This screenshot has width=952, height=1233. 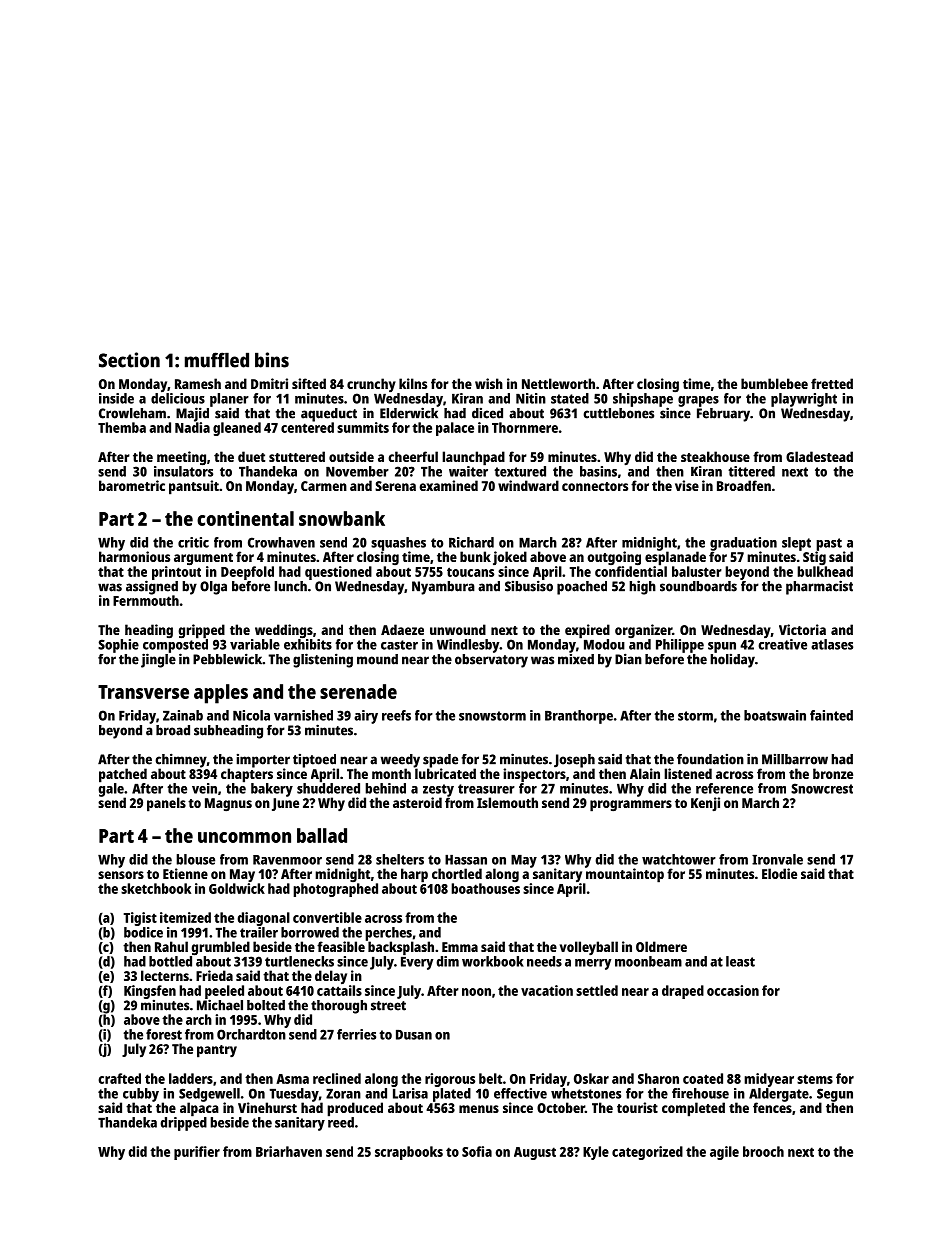 What do you see at coordinates (661, 946) in the screenshot?
I see `Oldmere` at bounding box center [661, 946].
